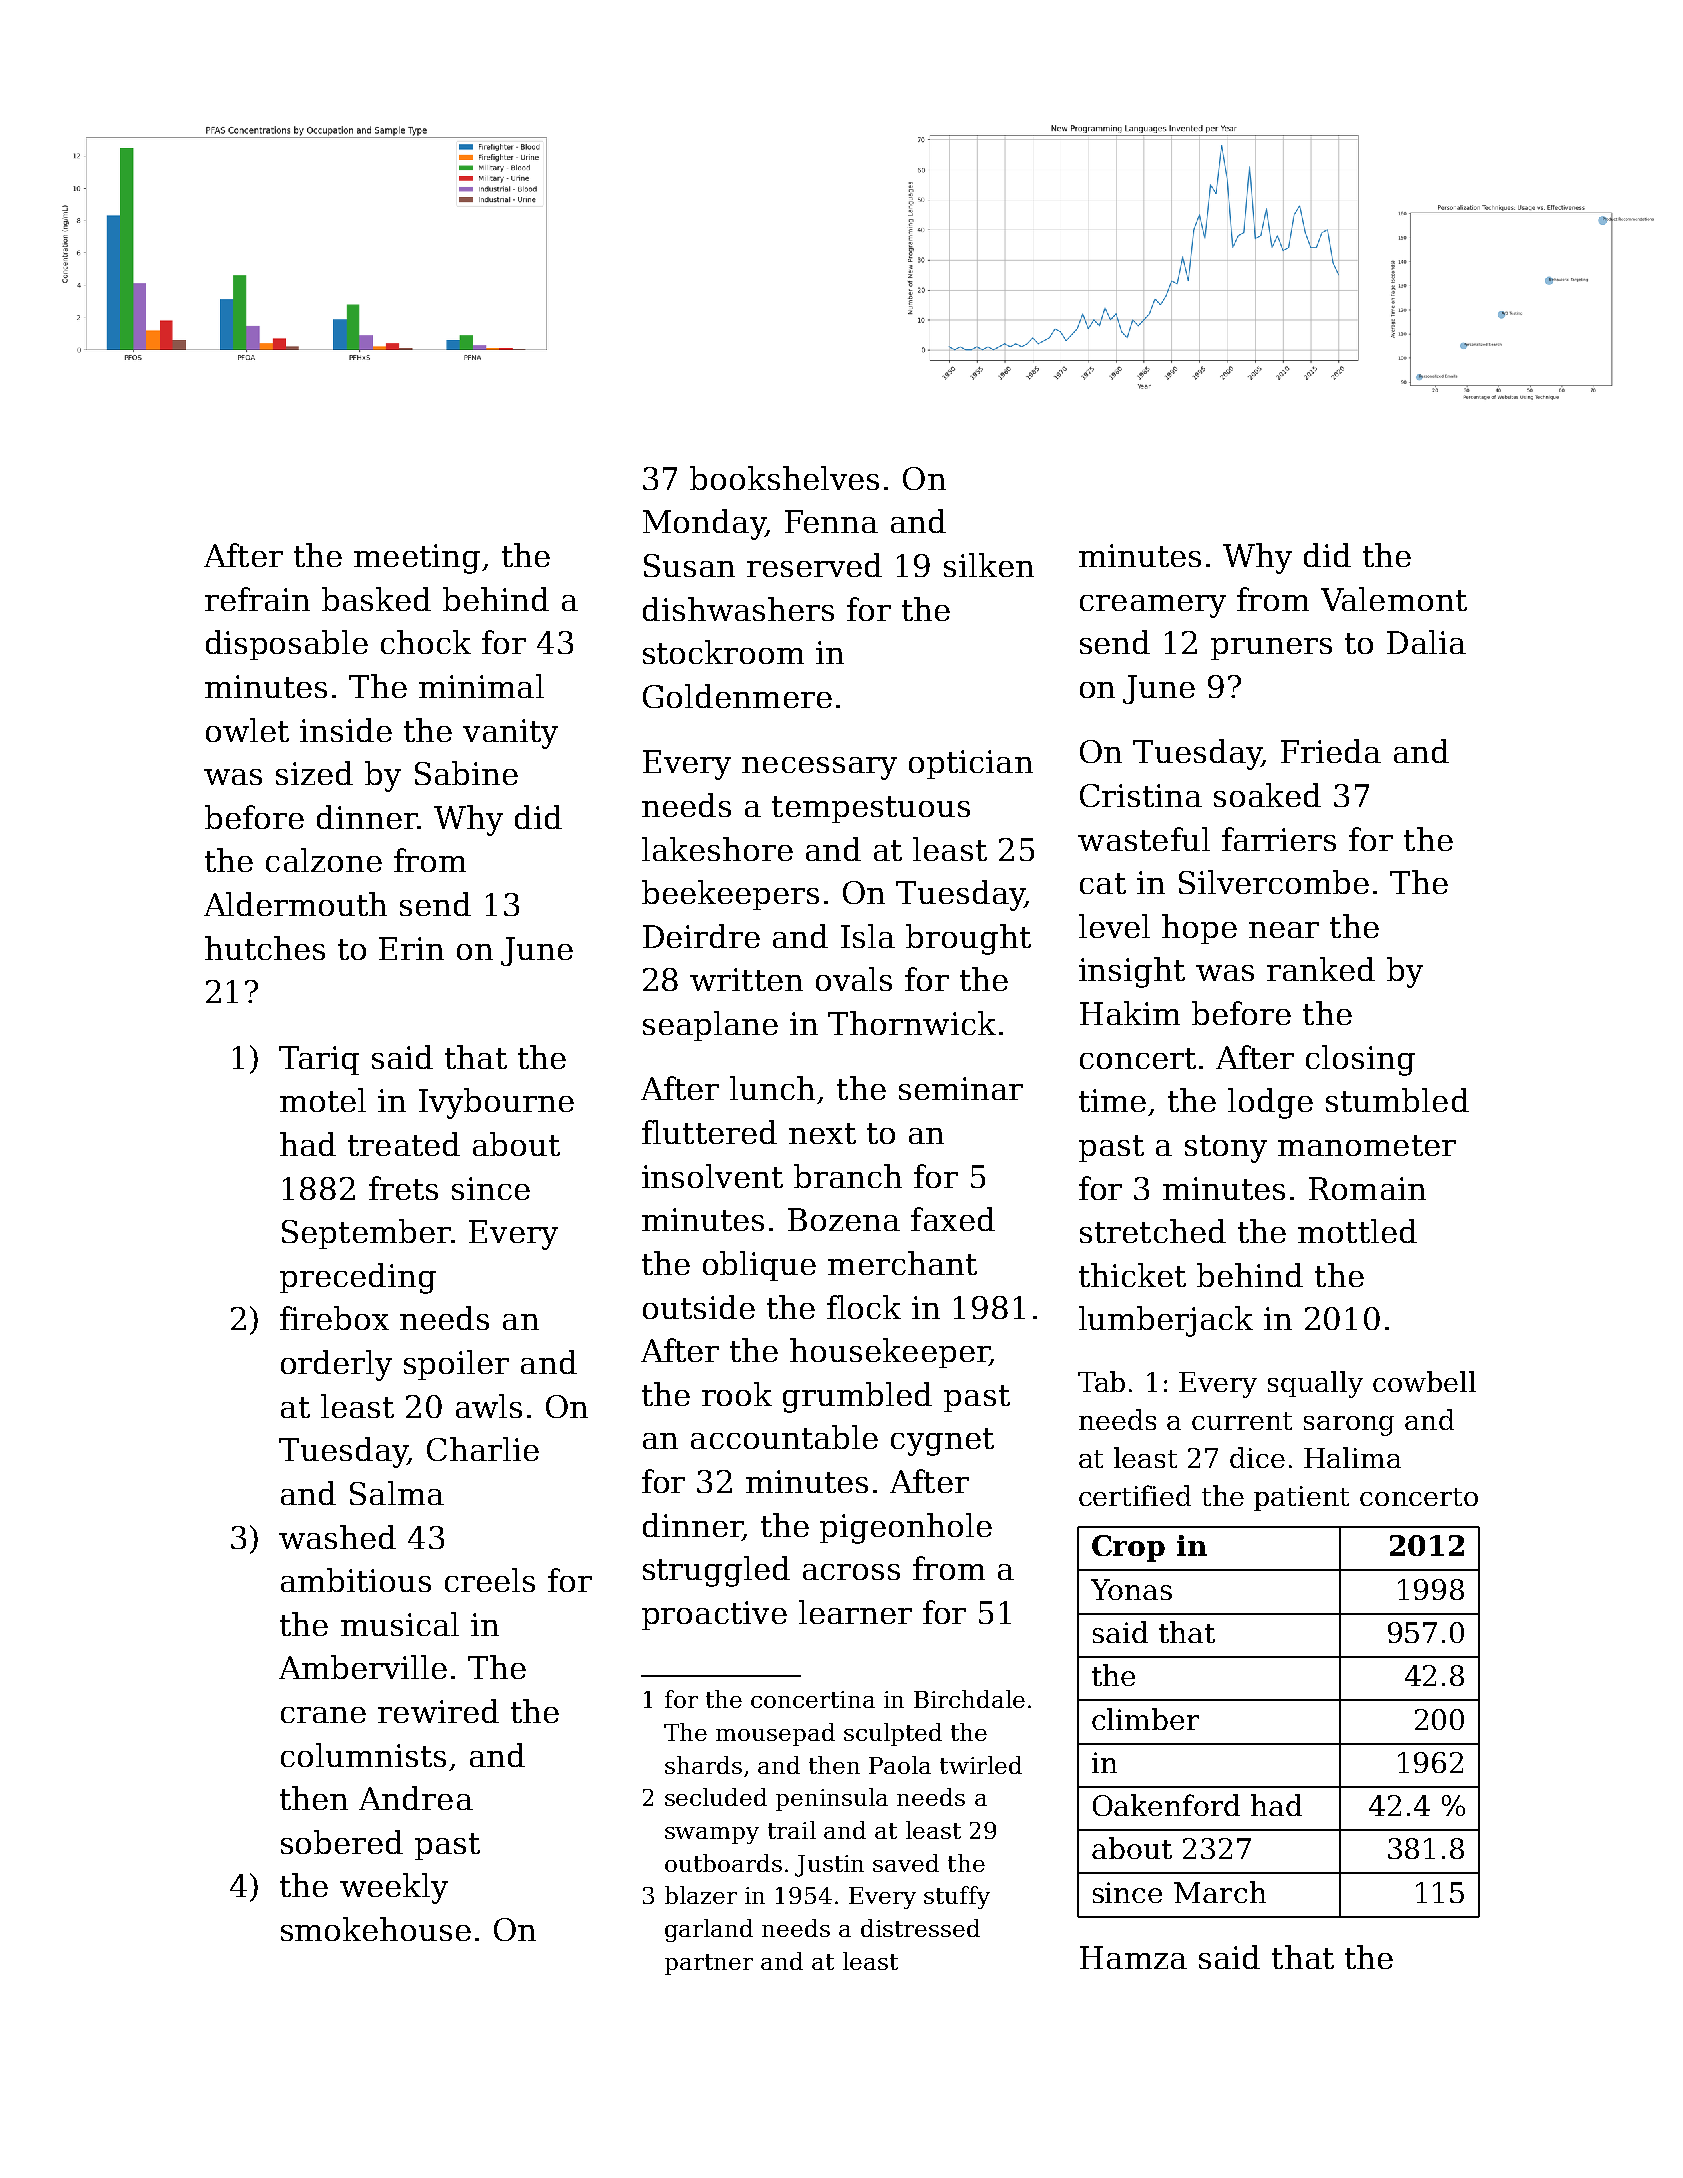 The height and width of the image is (2178, 1683). What do you see at coordinates (1166, 1805) in the image?
I see `Oakenford` at bounding box center [1166, 1805].
